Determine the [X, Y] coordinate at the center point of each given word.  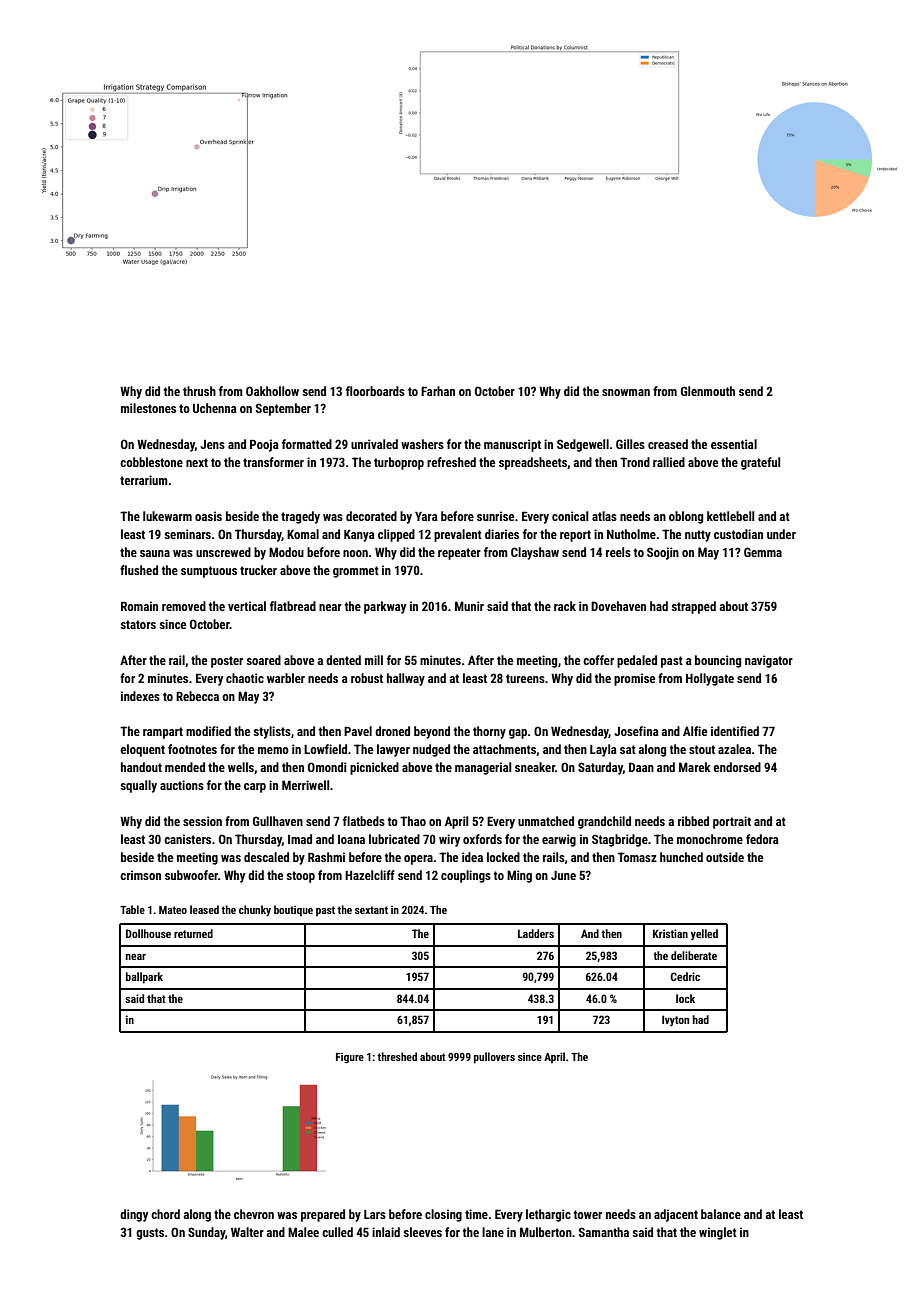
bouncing [718, 661]
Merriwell [306, 785]
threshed [397, 1056]
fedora [762, 839]
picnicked [374, 768]
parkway [385, 607]
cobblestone [151, 462]
